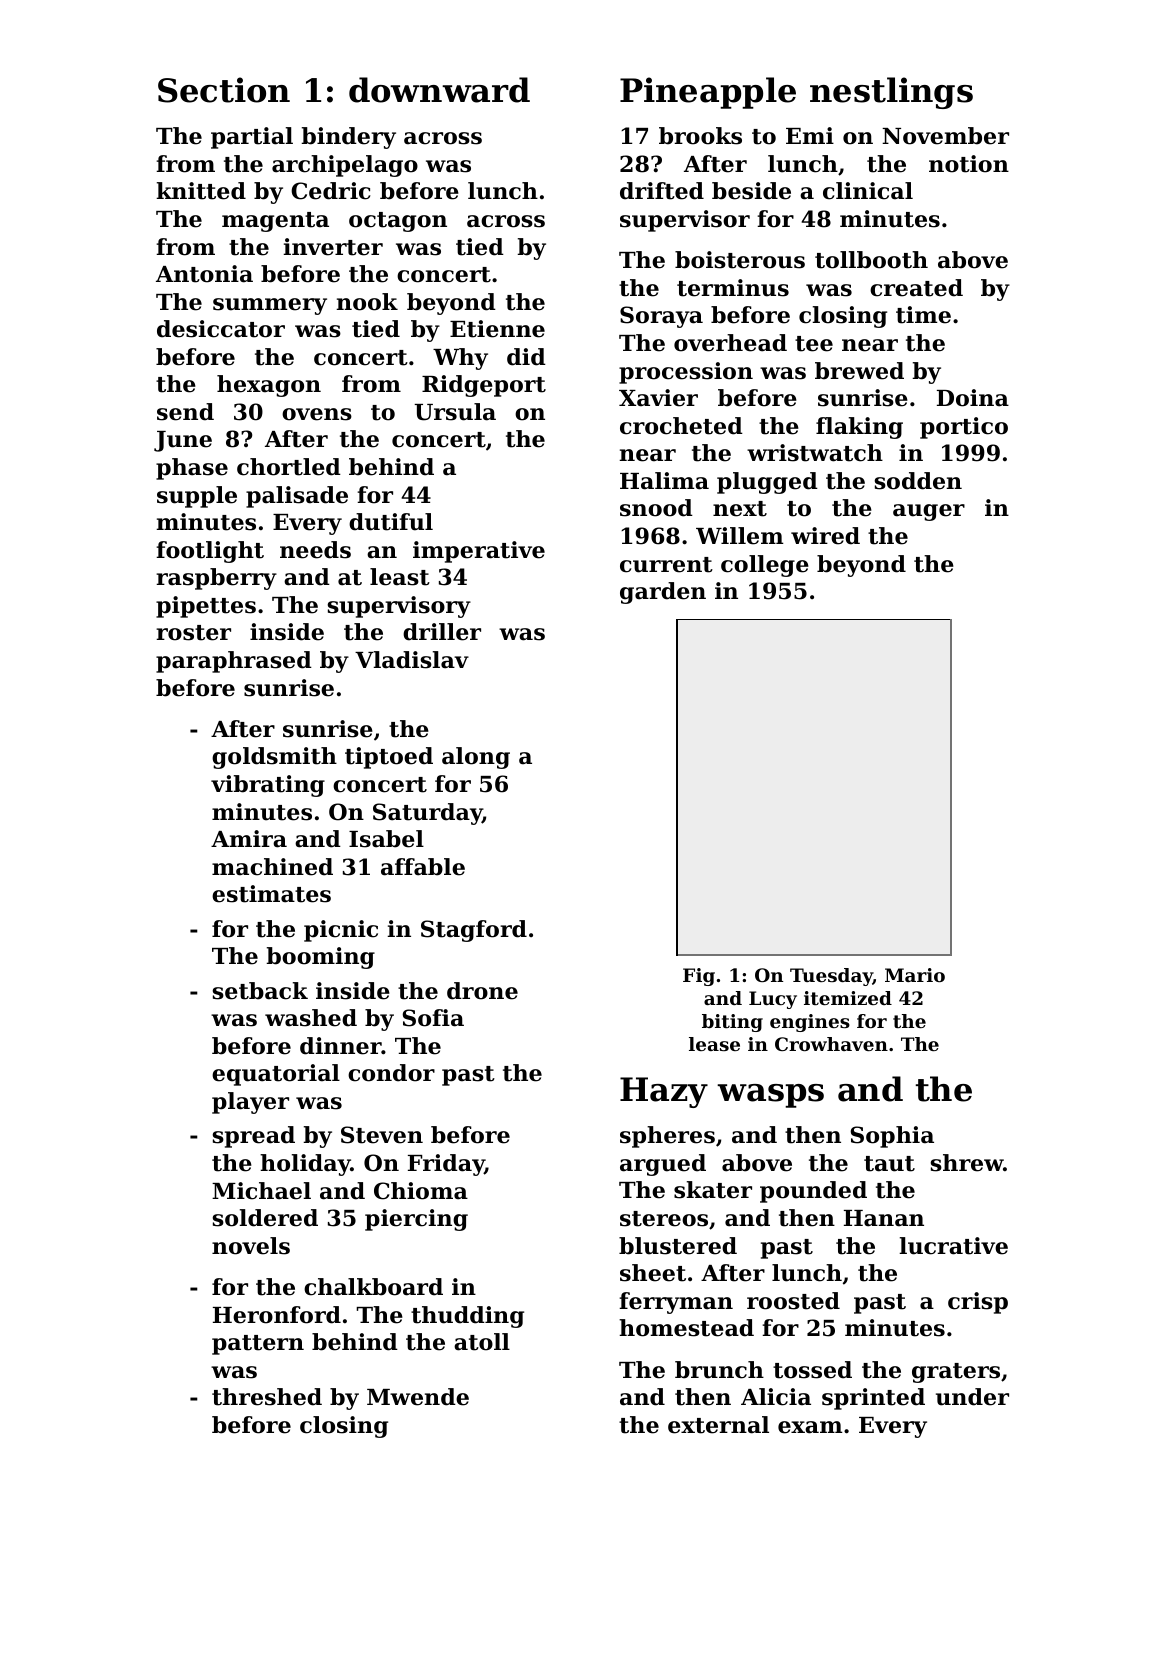  I want to click on chortled, so click(289, 467).
